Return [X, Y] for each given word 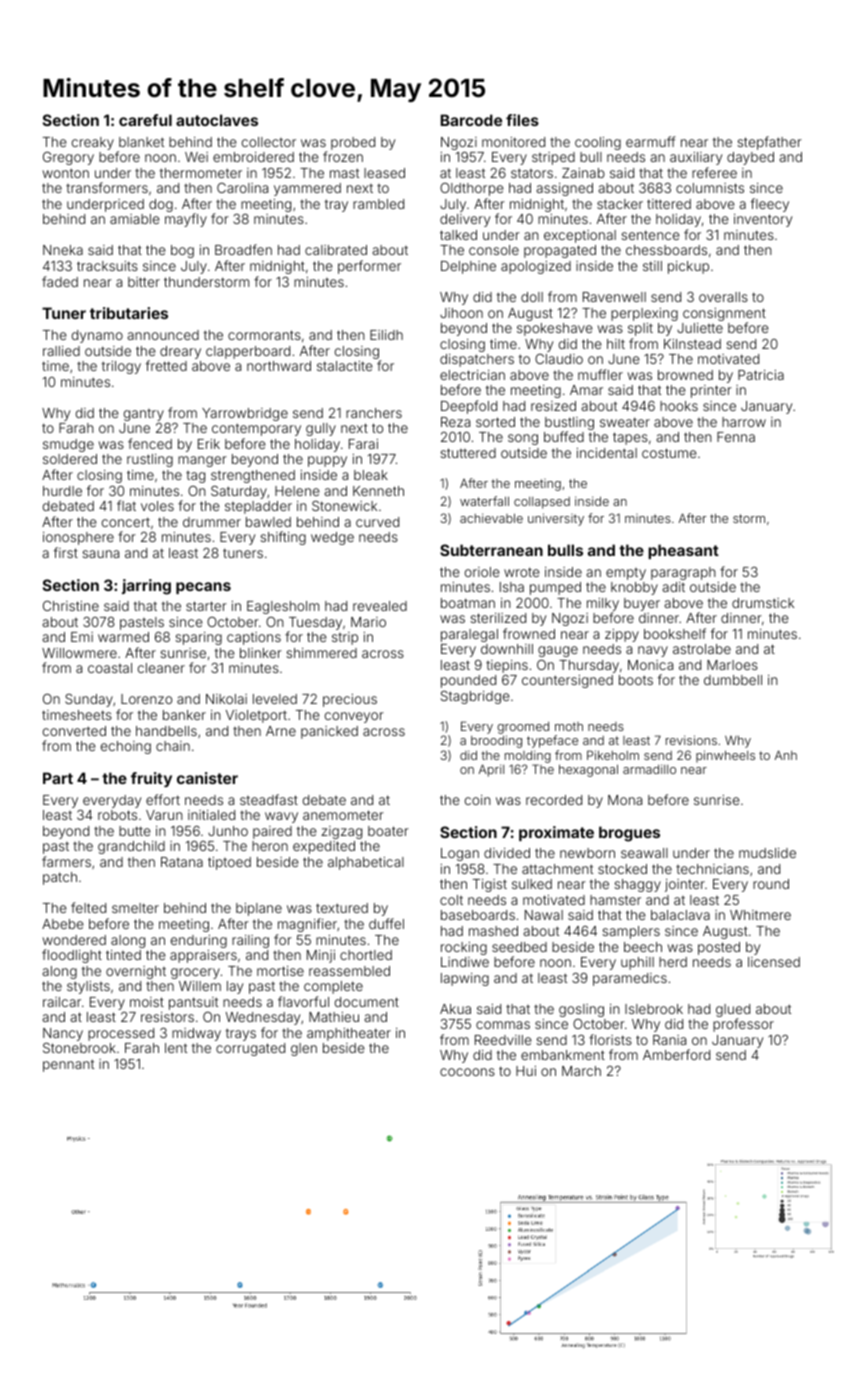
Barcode [471, 120]
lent [176, 1048]
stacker [620, 204]
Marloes [732, 665]
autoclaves [217, 120]
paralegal [469, 635]
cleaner [161, 668]
